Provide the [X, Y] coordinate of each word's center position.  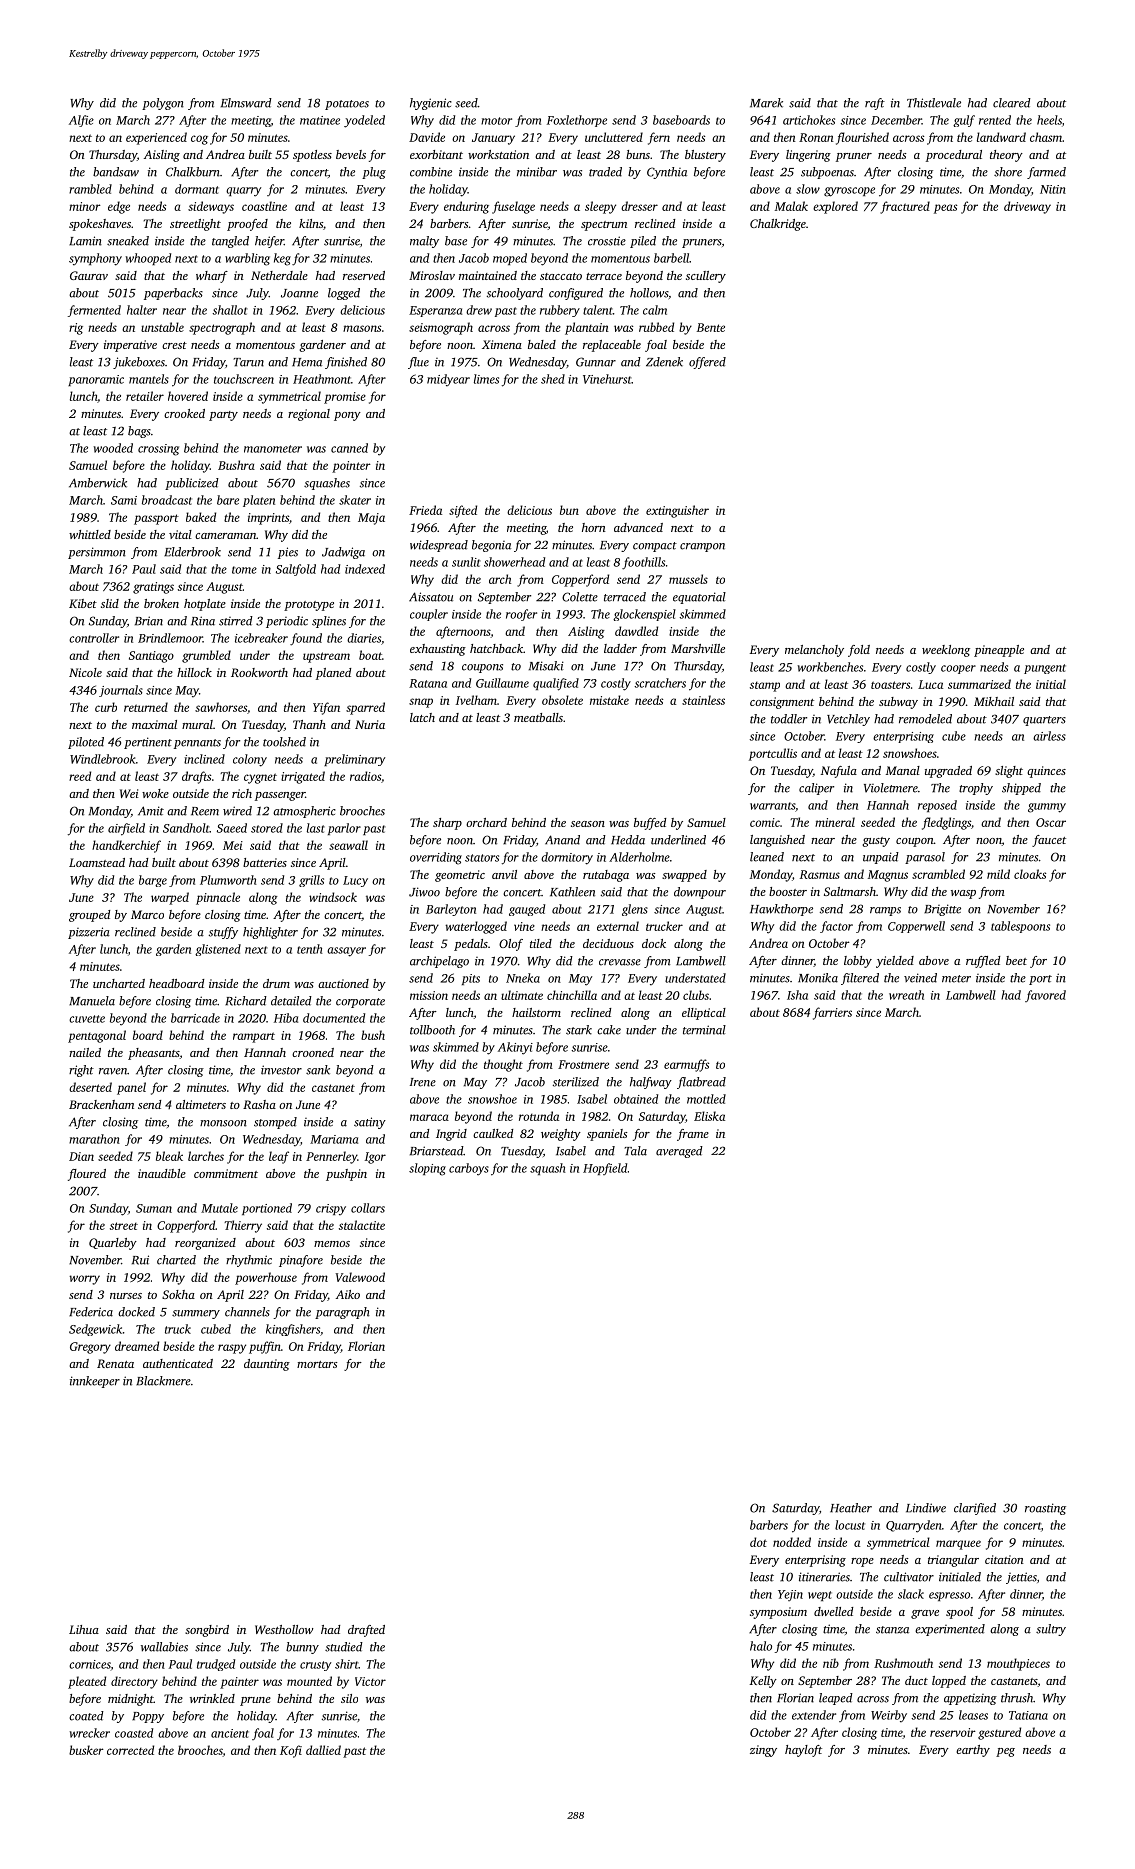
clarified [975, 1509]
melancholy [814, 651]
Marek [766, 103]
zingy [763, 1751]
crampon [702, 547]
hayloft [803, 1751]
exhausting [438, 650]
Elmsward [246, 103]
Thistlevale [934, 103]
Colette [580, 597]
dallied [323, 1750]
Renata [115, 1363]
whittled [90, 534]
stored [267, 828]
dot [758, 1542]
